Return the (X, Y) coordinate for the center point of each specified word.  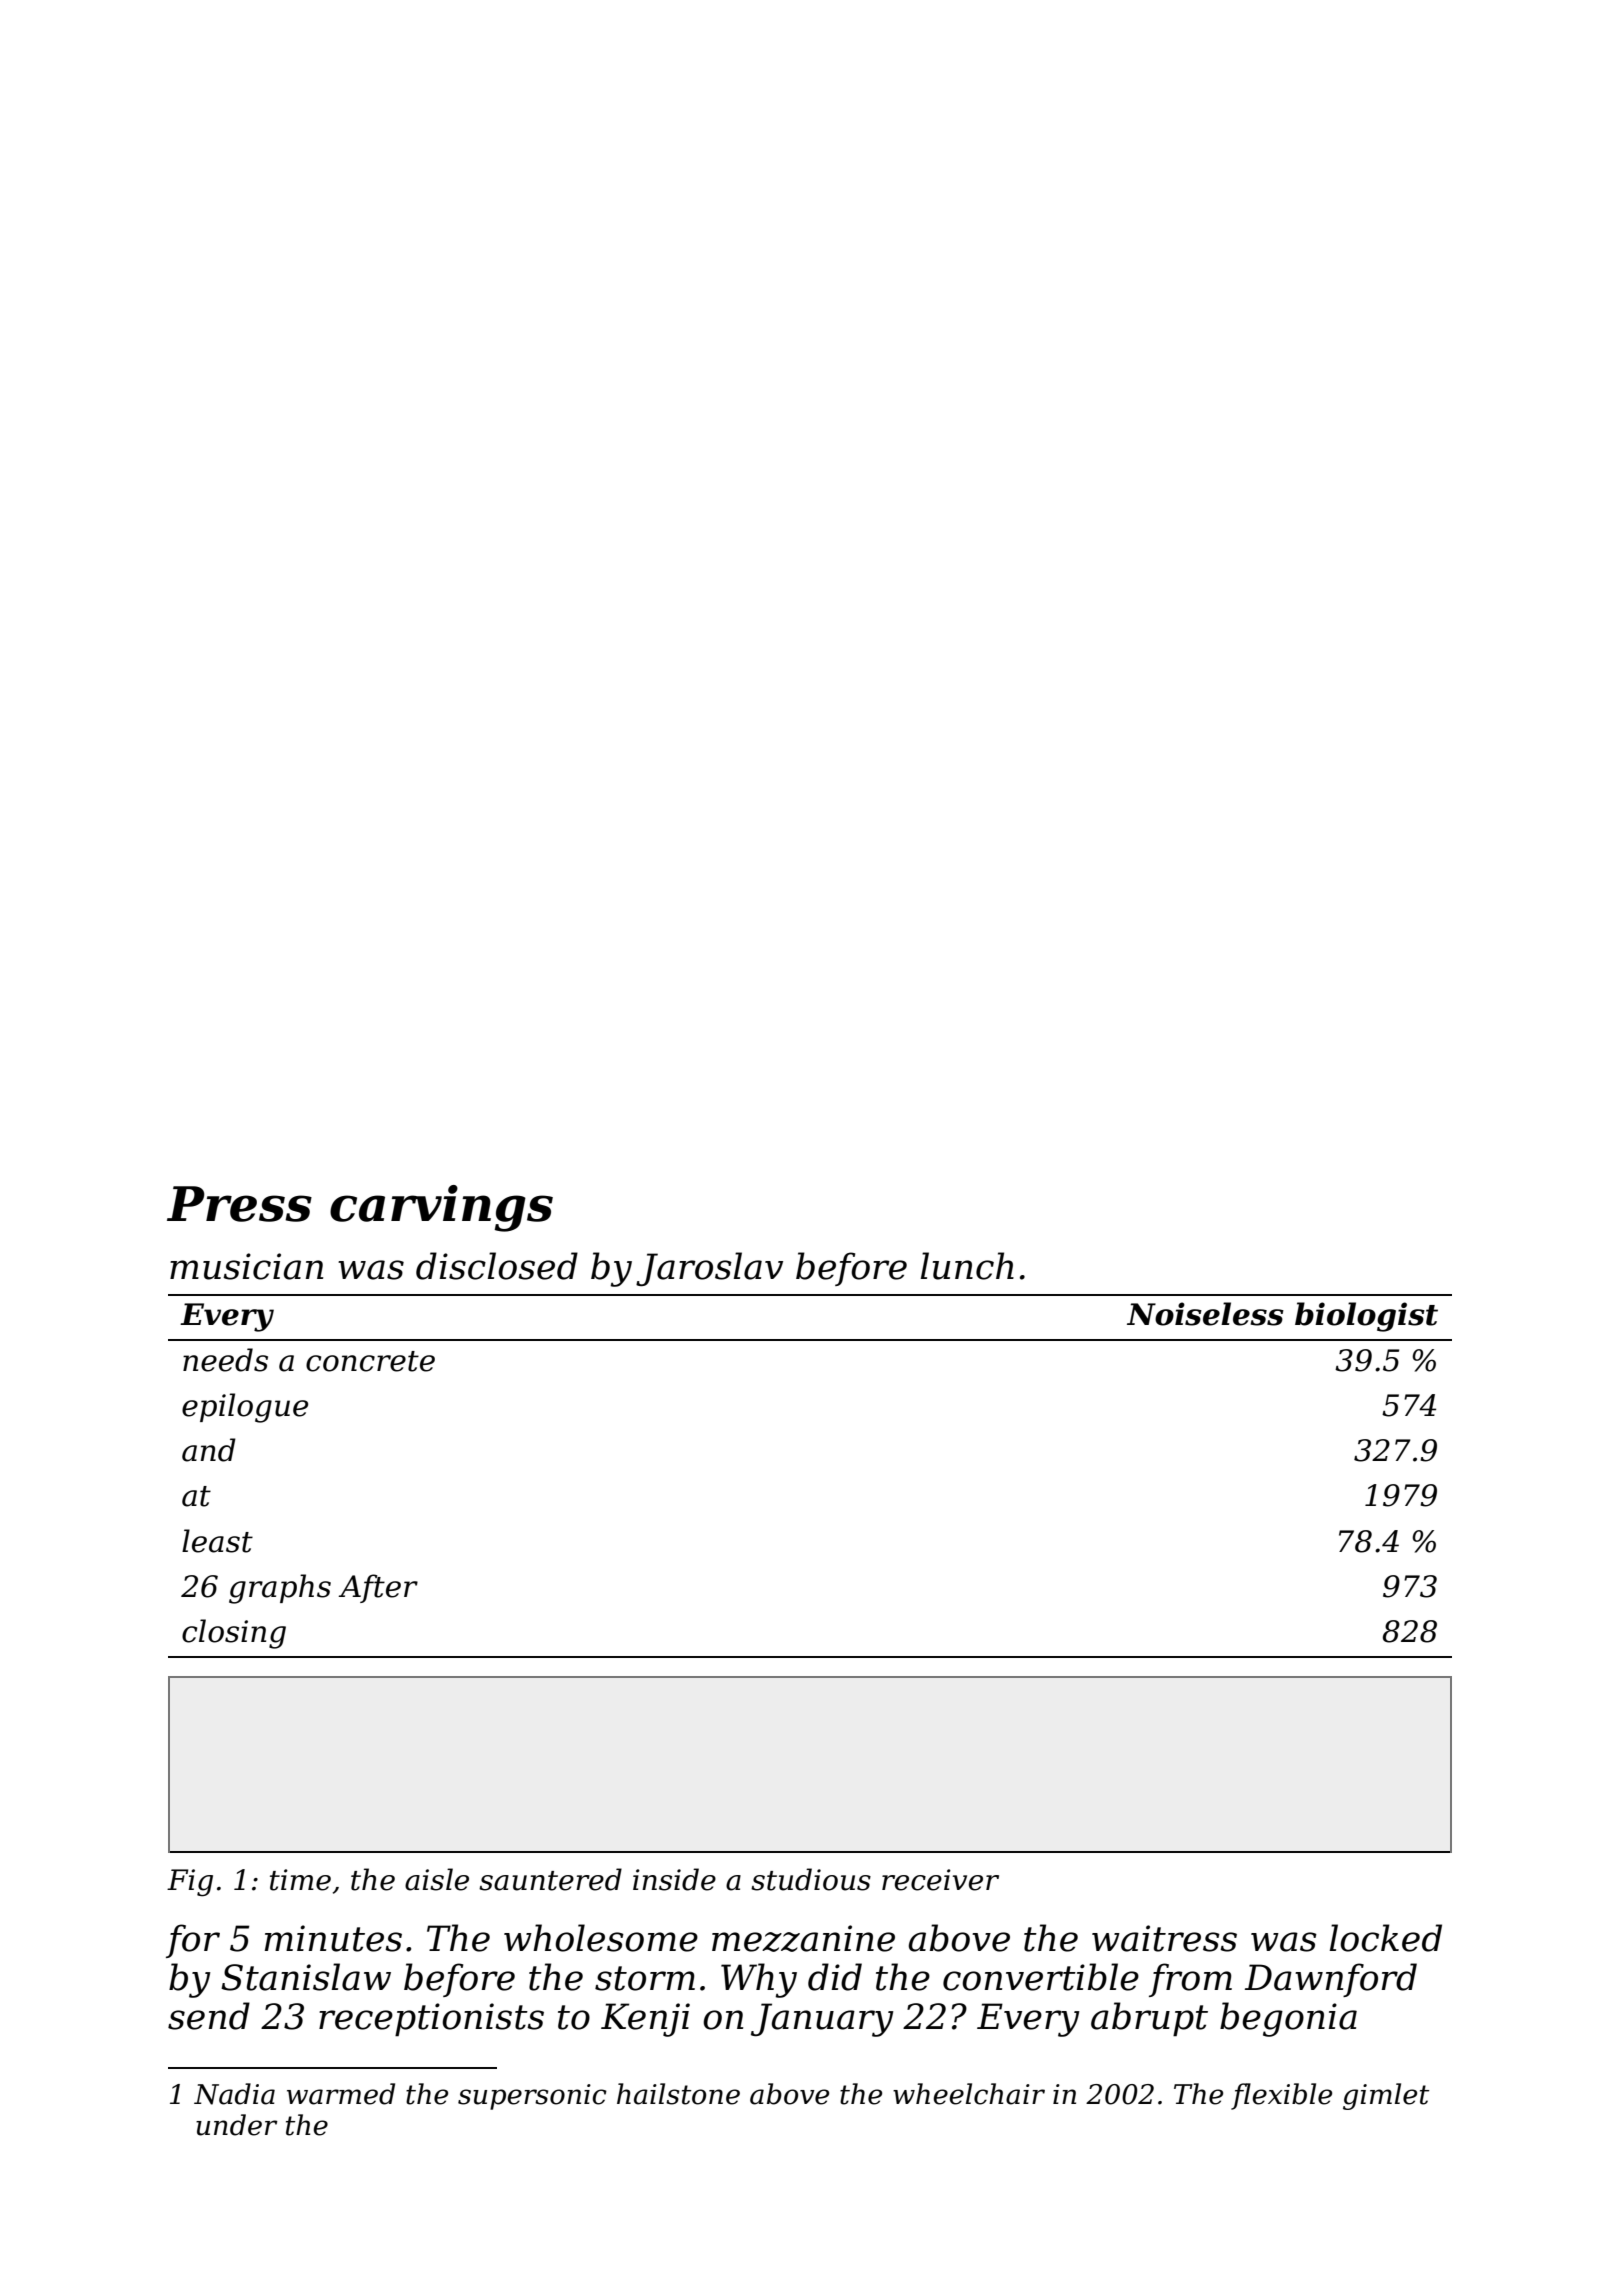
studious (811, 1879)
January (822, 2020)
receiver (940, 1880)
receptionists (431, 2019)
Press (239, 1204)
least (217, 1541)
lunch (967, 1266)
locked (1386, 1938)
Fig (190, 1883)
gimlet (1386, 2096)
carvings (441, 1208)
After (378, 1588)
